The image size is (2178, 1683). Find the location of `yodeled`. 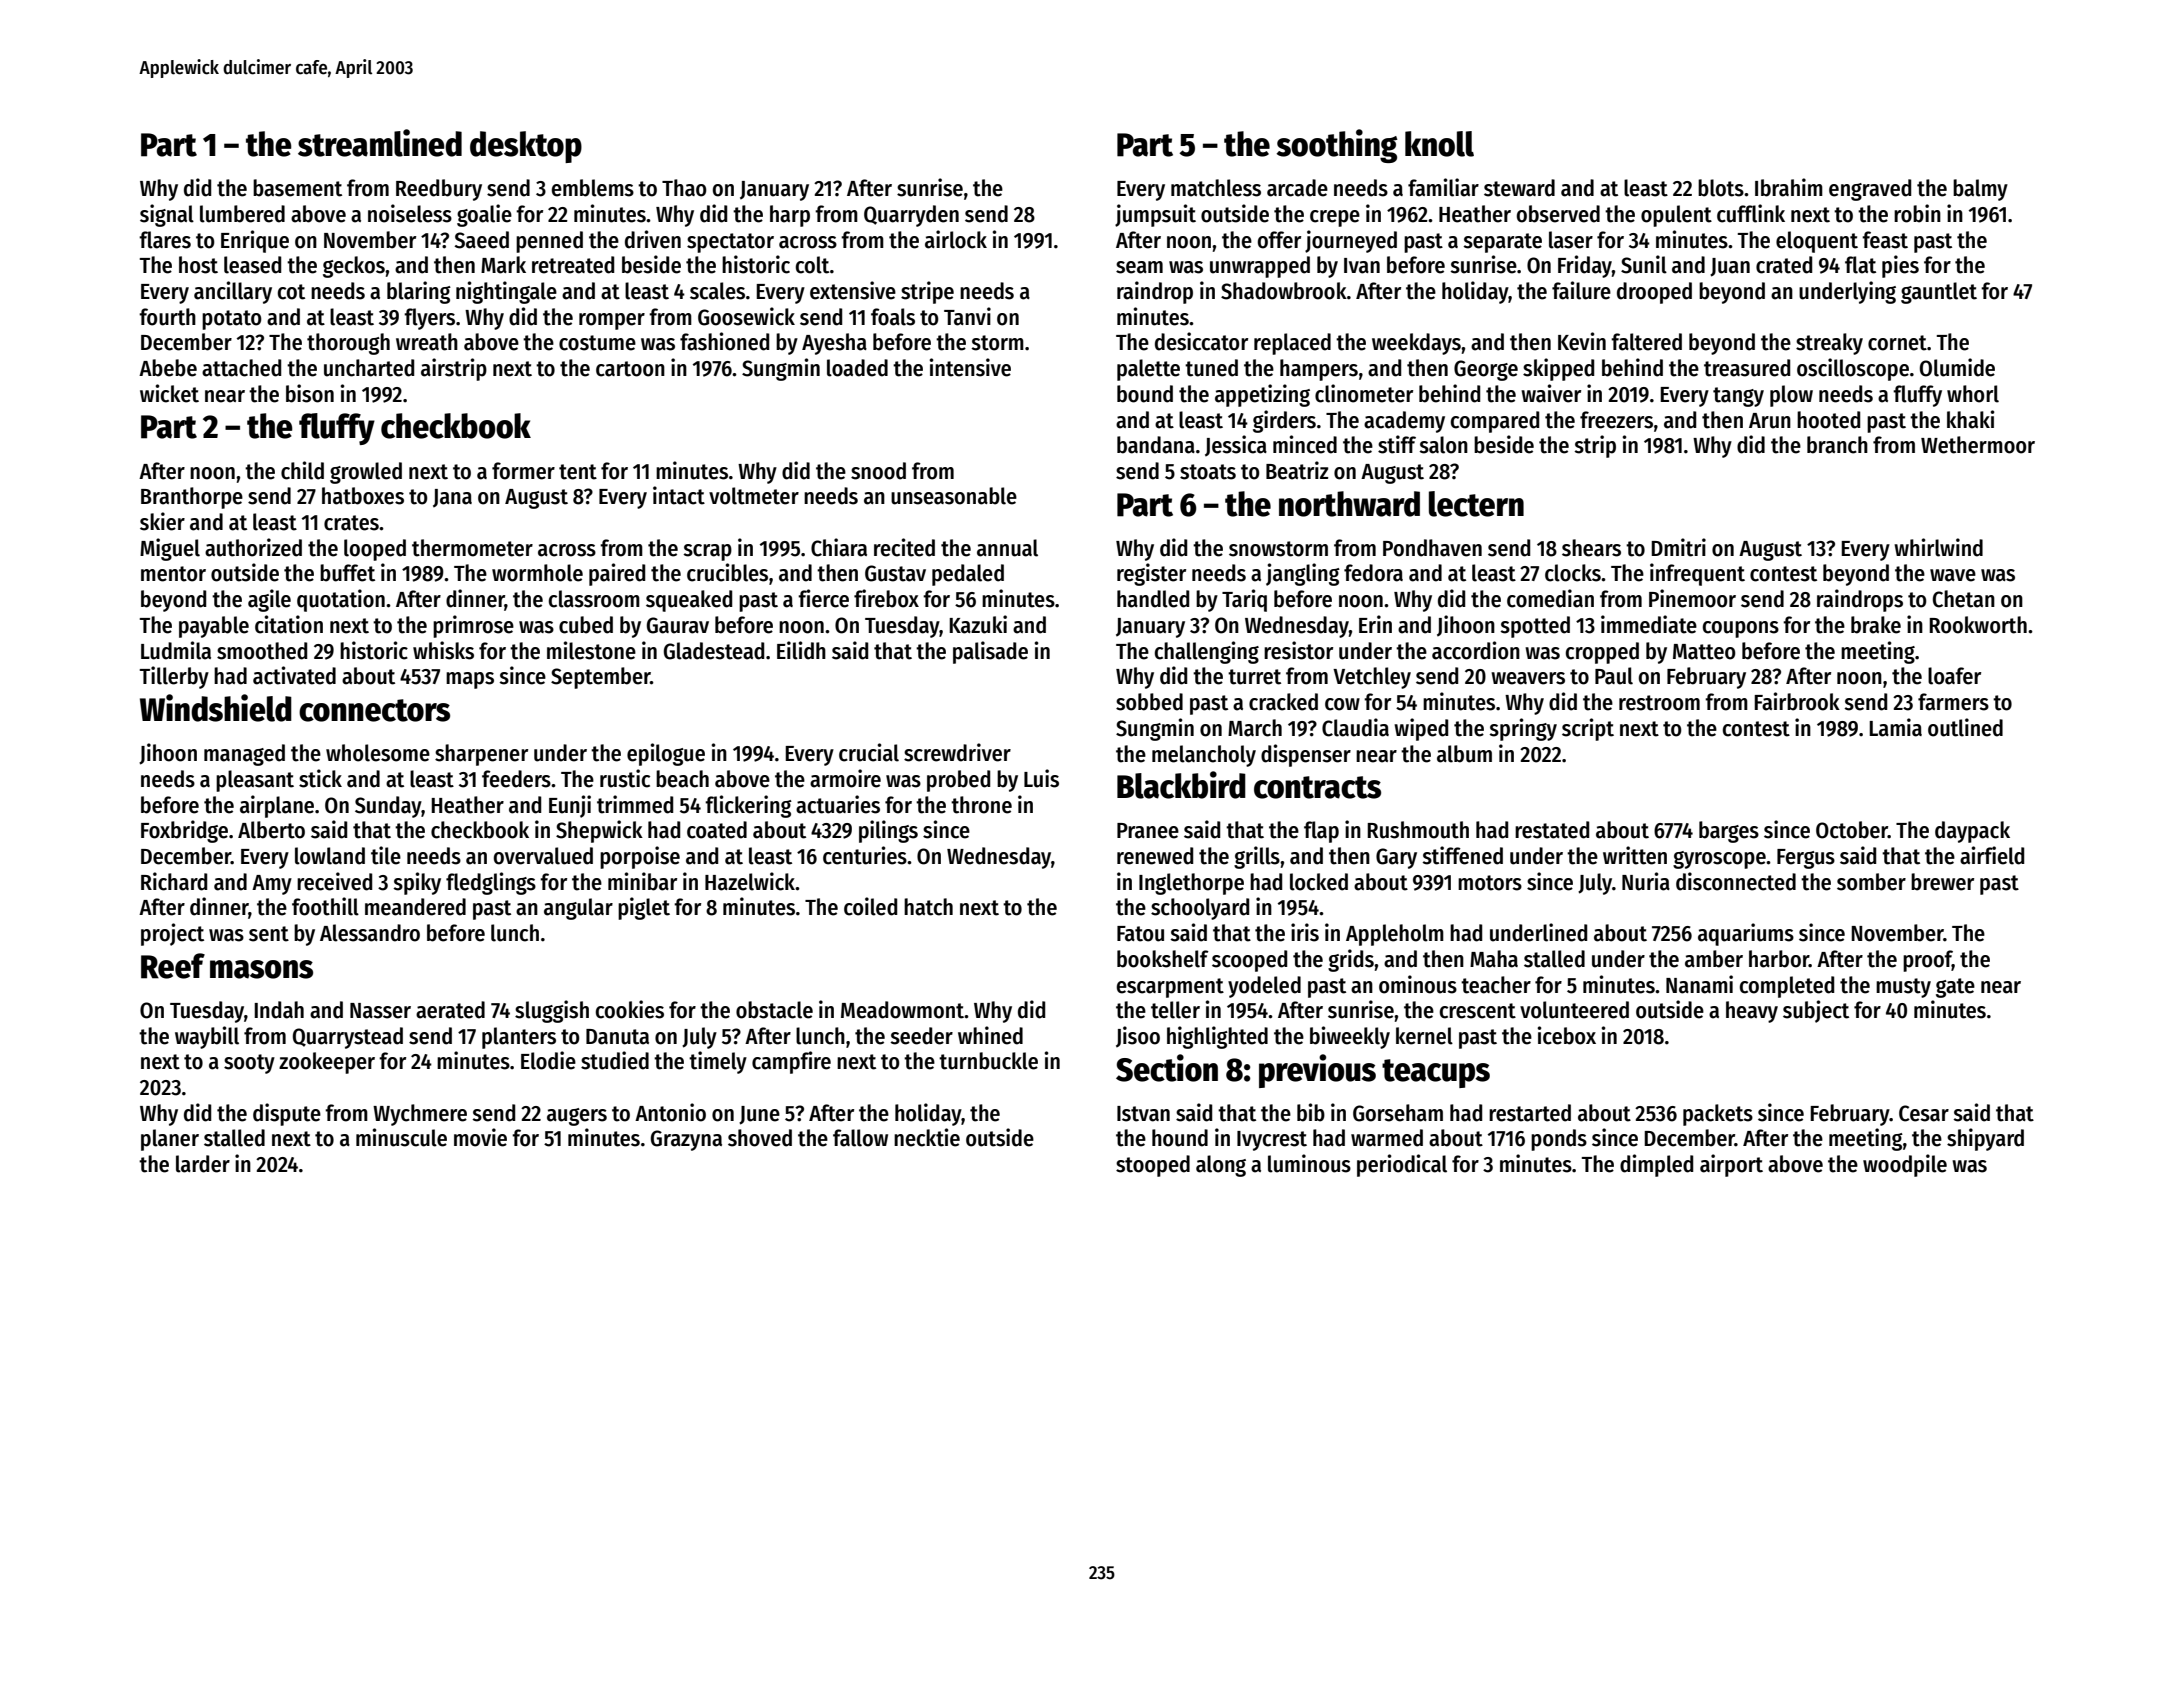

yodeled is located at coordinates (1264, 987).
